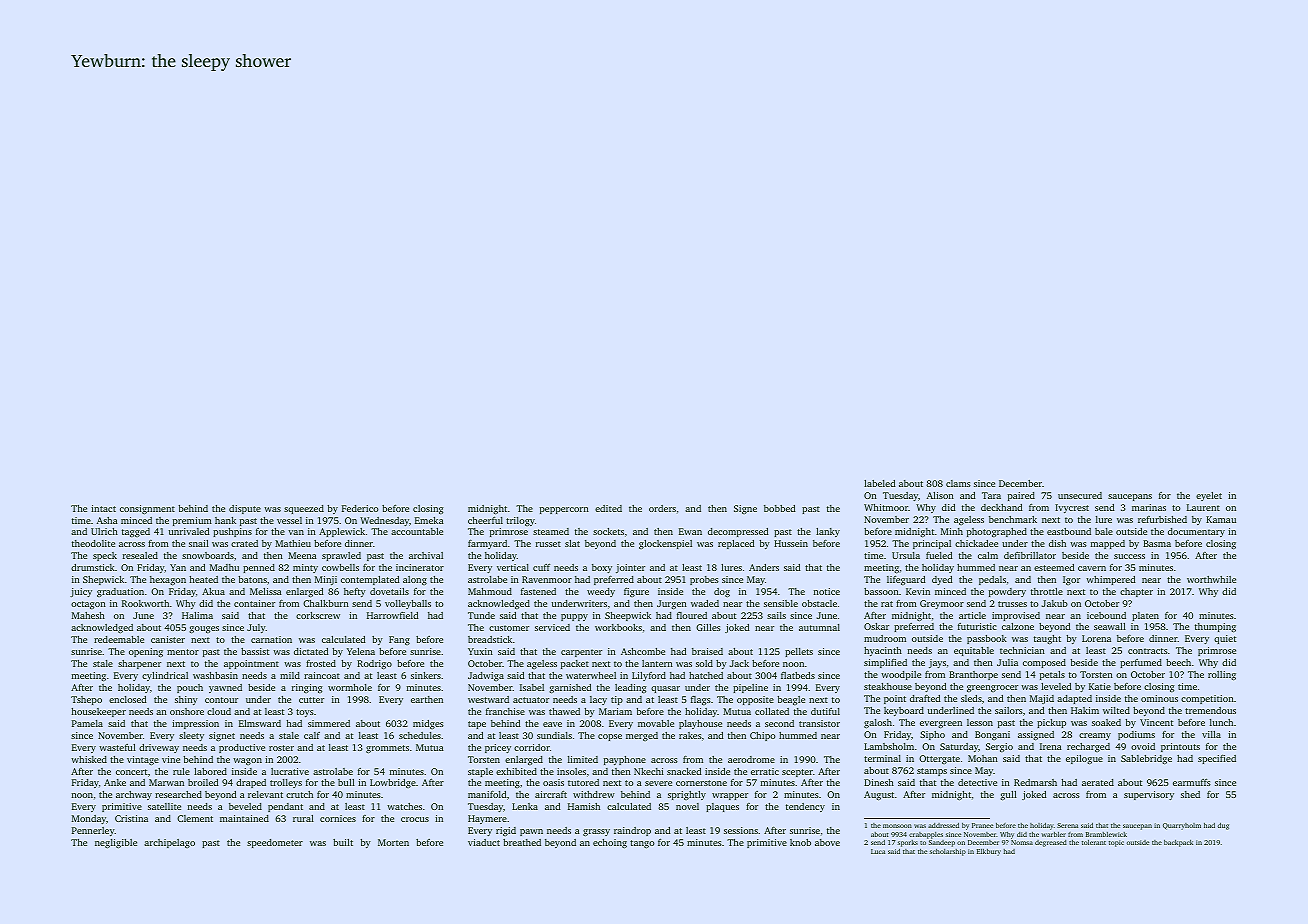  What do you see at coordinates (343, 842) in the image?
I see `built` at bounding box center [343, 842].
